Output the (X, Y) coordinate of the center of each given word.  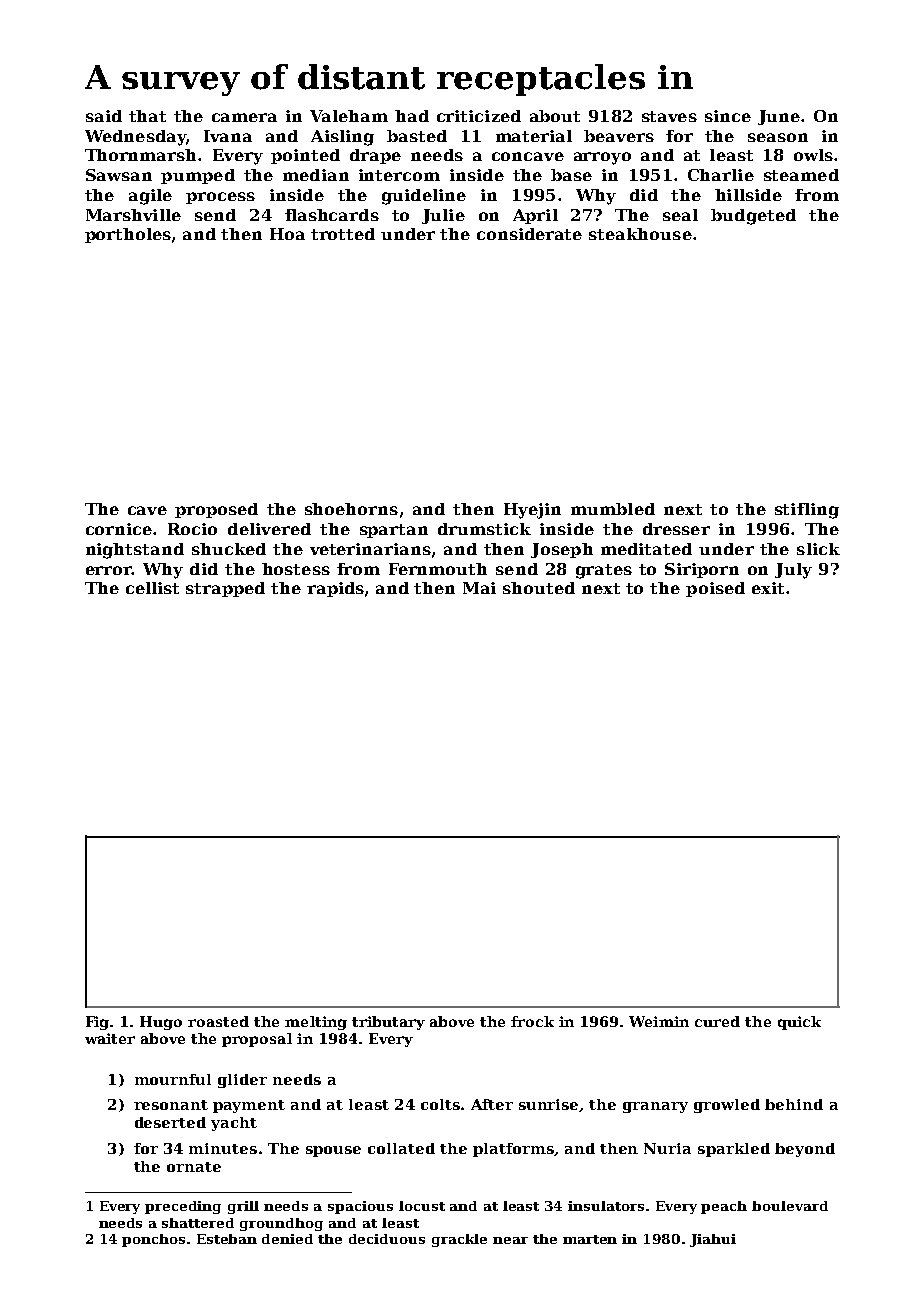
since (728, 116)
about (555, 116)
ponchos (153, 1240)
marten (590, 1239)
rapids (335, 589)
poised (715, 589)
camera (244, 117)
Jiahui (713, 1240)
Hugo (161, 1023)
